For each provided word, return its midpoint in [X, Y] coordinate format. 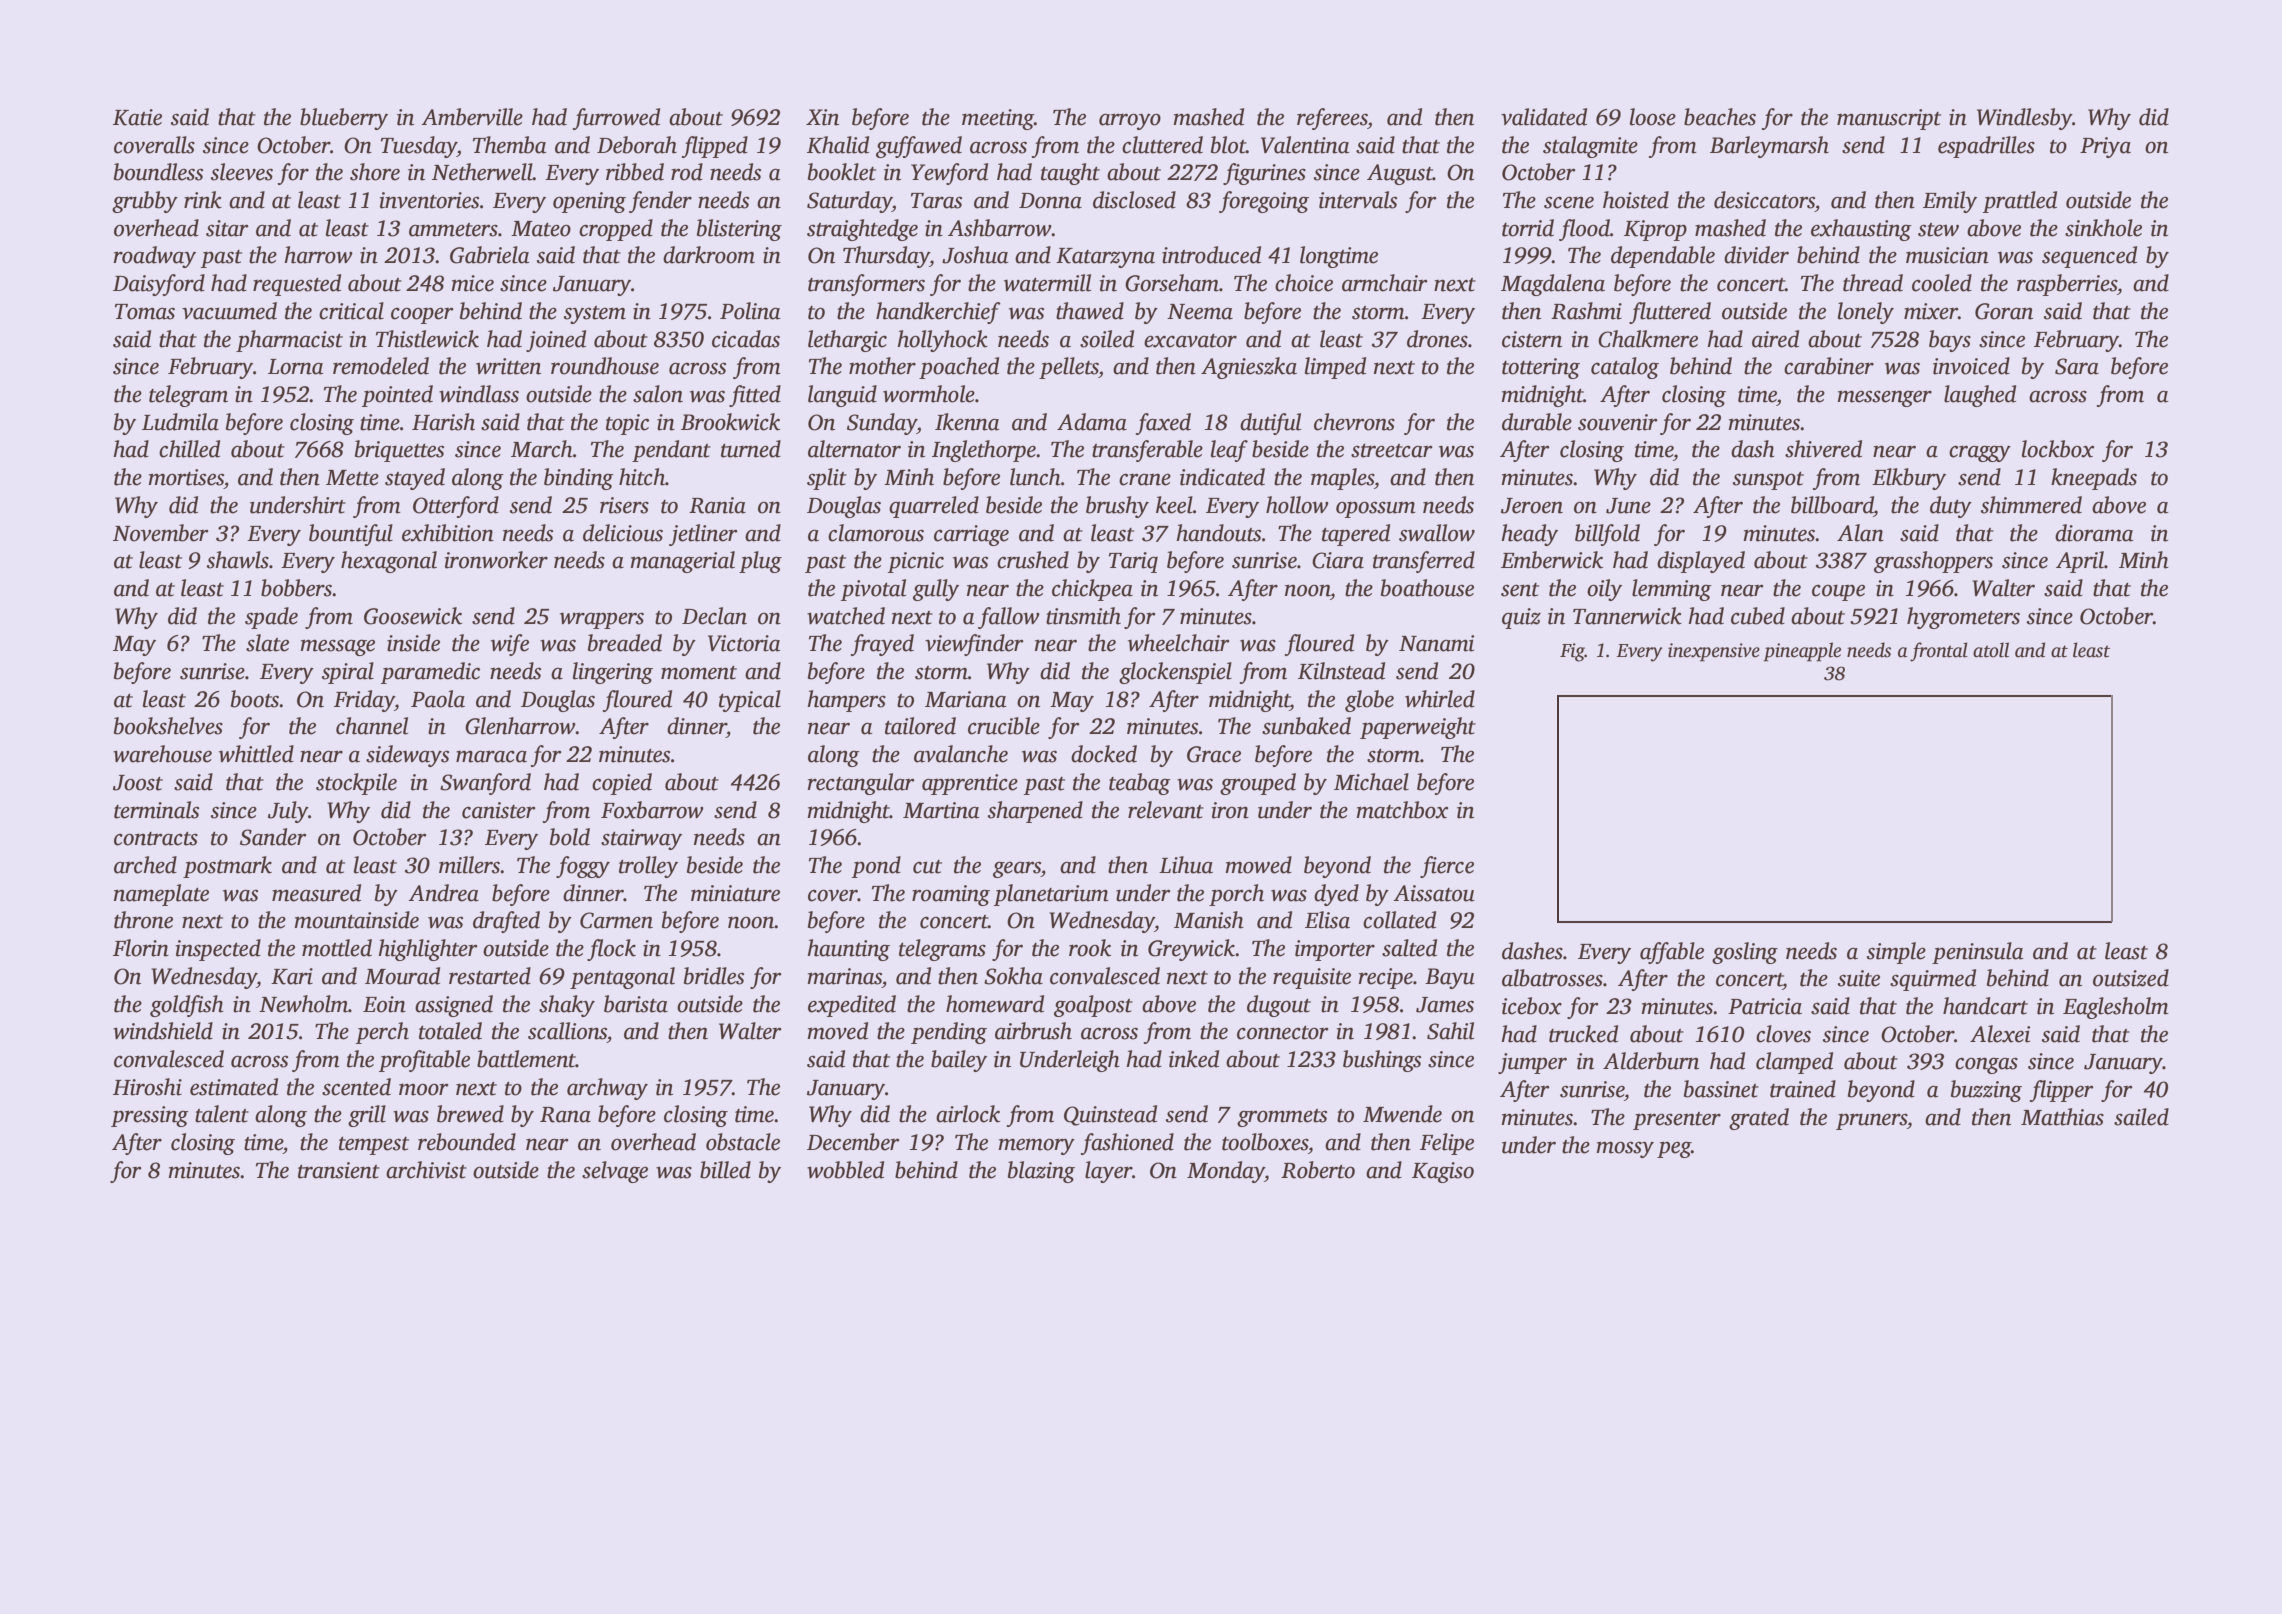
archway [607, 1089]
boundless [158, 172]
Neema [1200, 312]
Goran [2004, 311]
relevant [1166, 810]
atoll [1991, 650]
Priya [2105, 147]
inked [1194, 1059]
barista [636, 1004]
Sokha [1013, 976]
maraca [491, 756]
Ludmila [180, 422]
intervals [1358, 200]
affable [1672, 953]
